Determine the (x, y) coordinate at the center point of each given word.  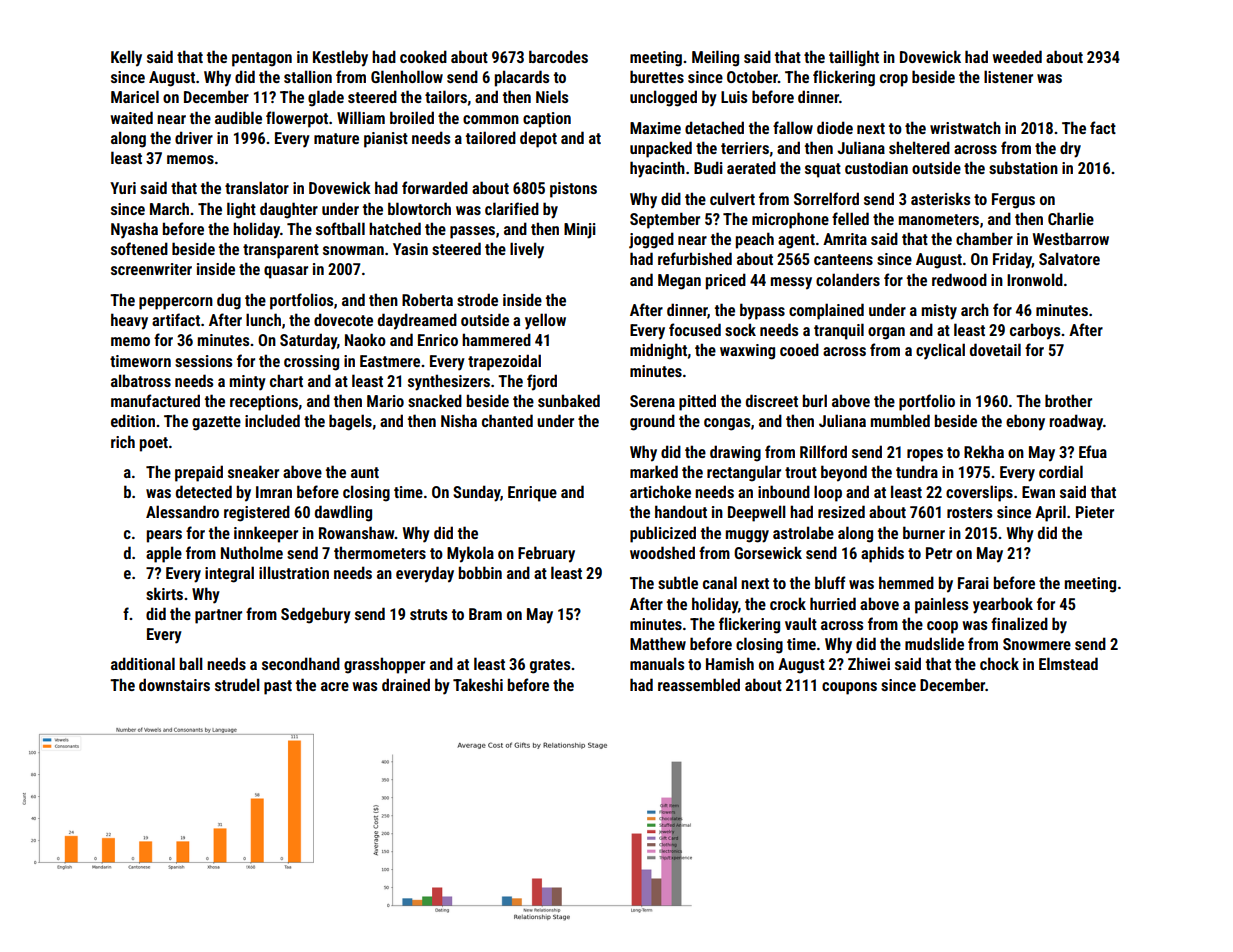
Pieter (1095, 512)
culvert (732, 198)
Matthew (658, 643)
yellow (545, 321)
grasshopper (384, 665)
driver (194, 137)
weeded (1017, 56)
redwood (959, 279)
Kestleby (340, 58)
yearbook (1003, 605)
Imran (274, 492)
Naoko (365, 339)
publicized (663, 534)
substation (1023, 167)
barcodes (558, 56)
